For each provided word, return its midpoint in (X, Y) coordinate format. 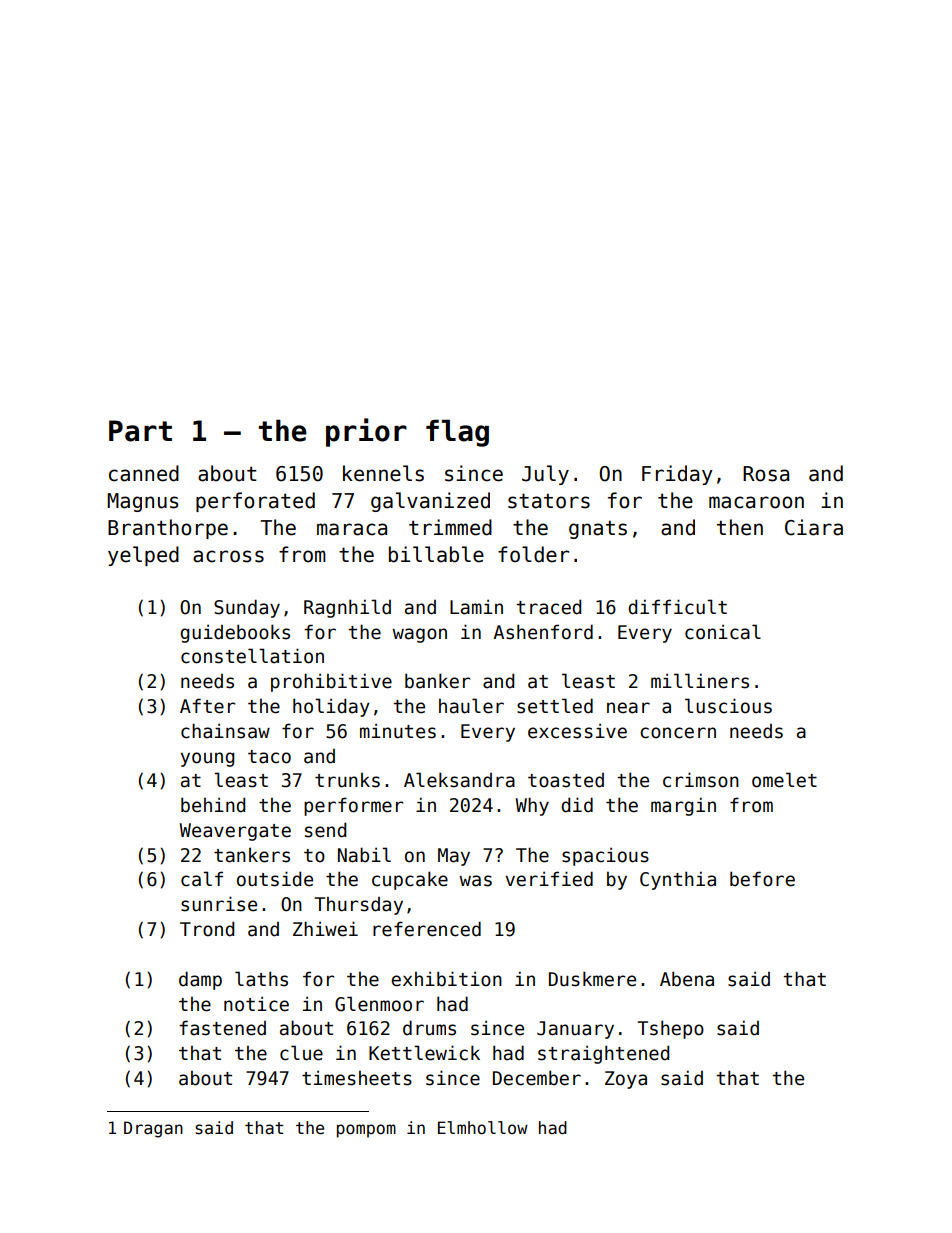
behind (213, 805)
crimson (701, 780)
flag (457, 433)
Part (140, 431)
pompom (366, 1131)
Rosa (766, 474)
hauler (471, 706)
